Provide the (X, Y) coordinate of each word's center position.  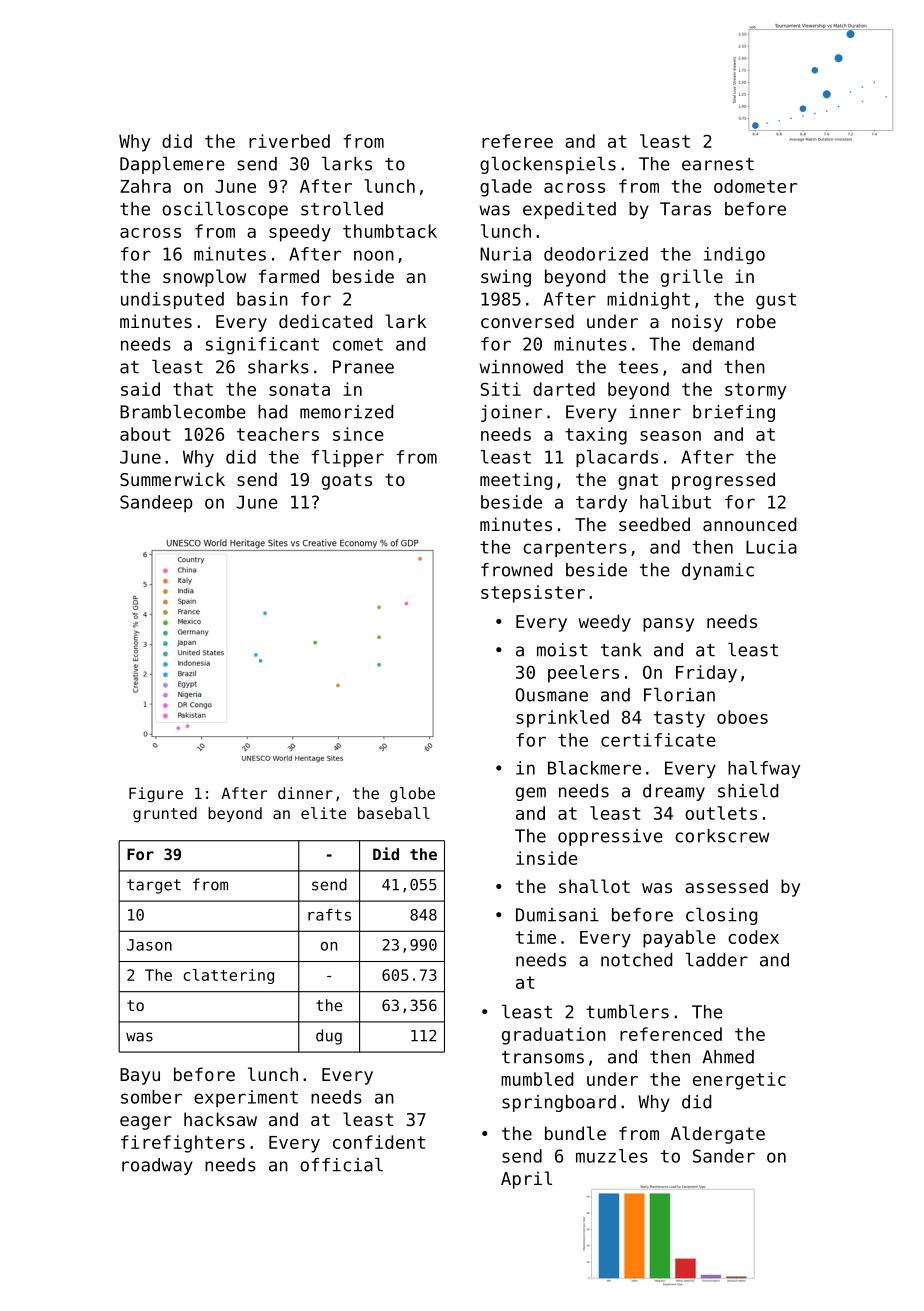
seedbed (654, 524)
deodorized (596, 254)
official (341, 1165)
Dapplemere (172, 165)
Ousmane (552, 695)
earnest (718, 164)
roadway (157, 1166)
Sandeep (156, 503)
